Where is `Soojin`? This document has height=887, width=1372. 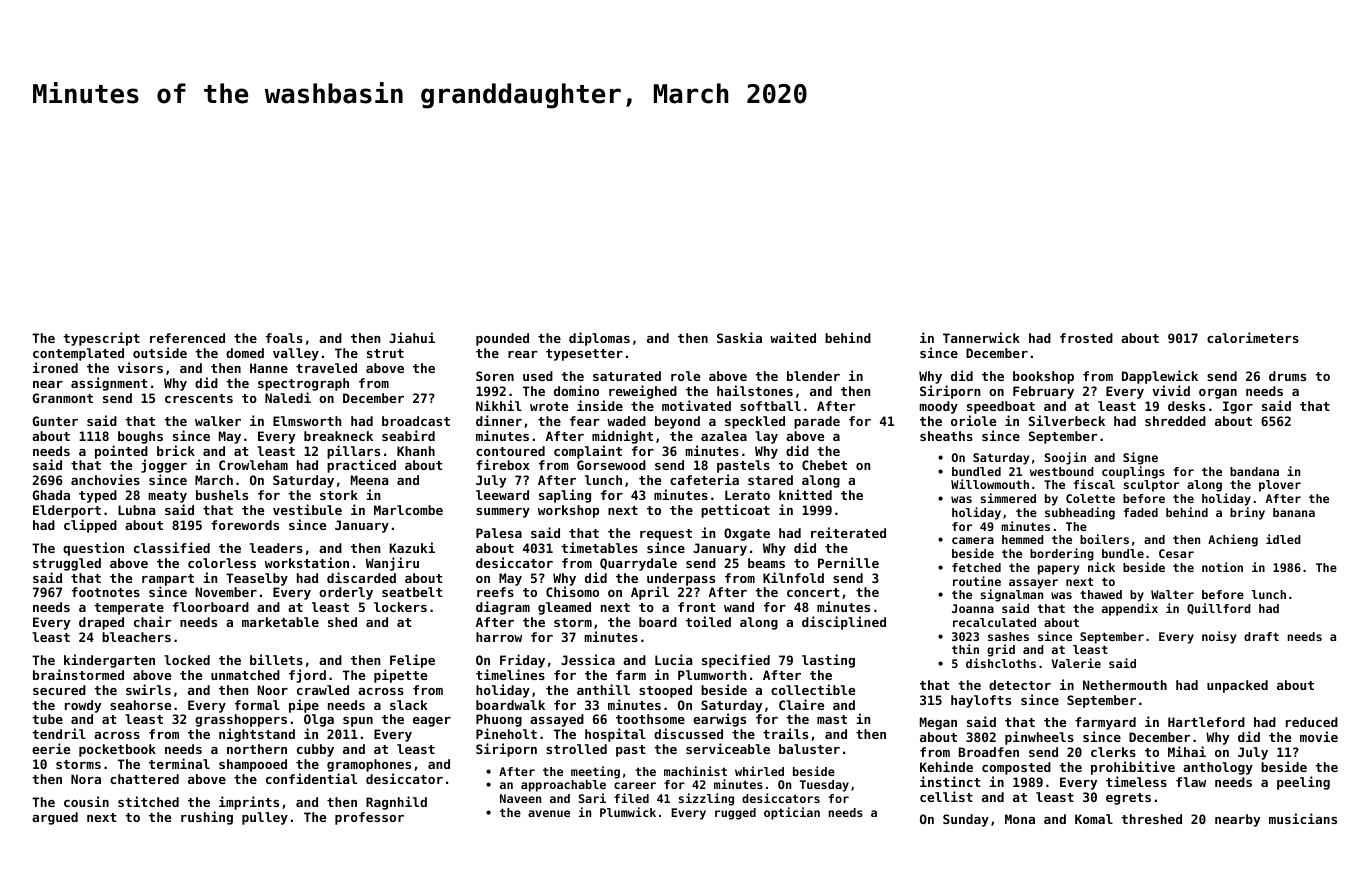
Soojin is located at coordinates (1065, 458).
